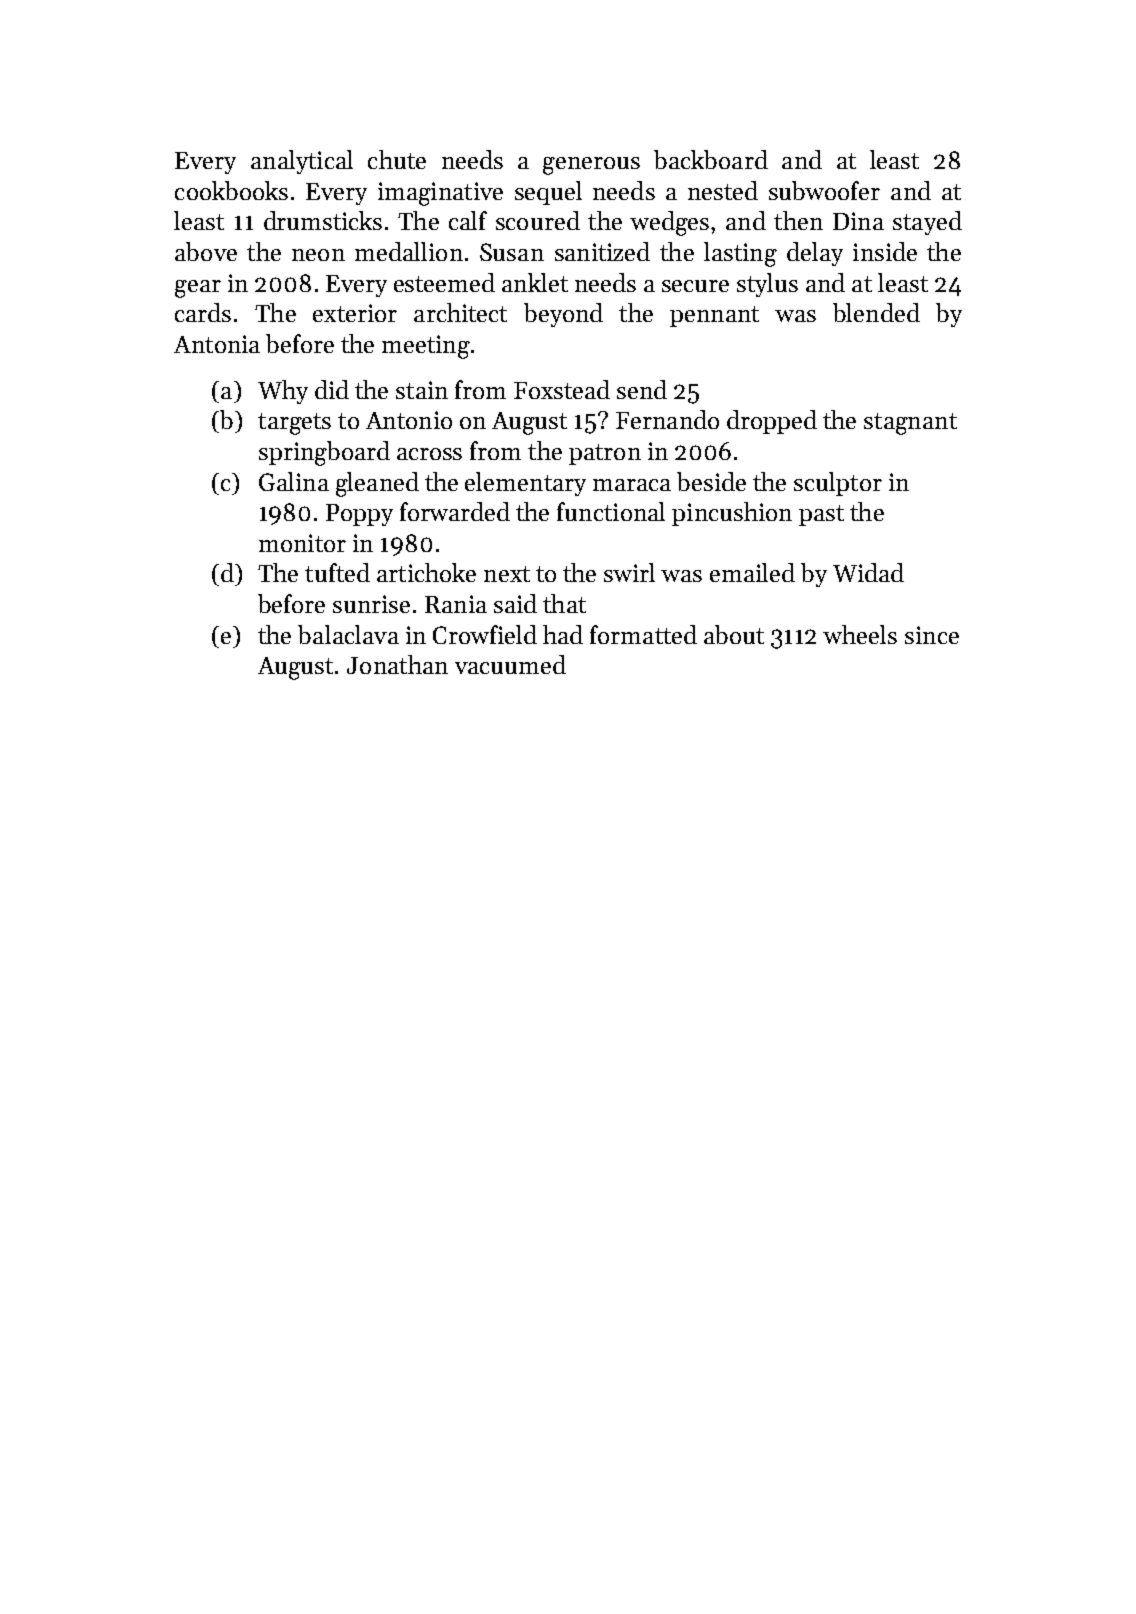 This page has width=1136, height=1614. I want to click on generous, so click(591, 166).
